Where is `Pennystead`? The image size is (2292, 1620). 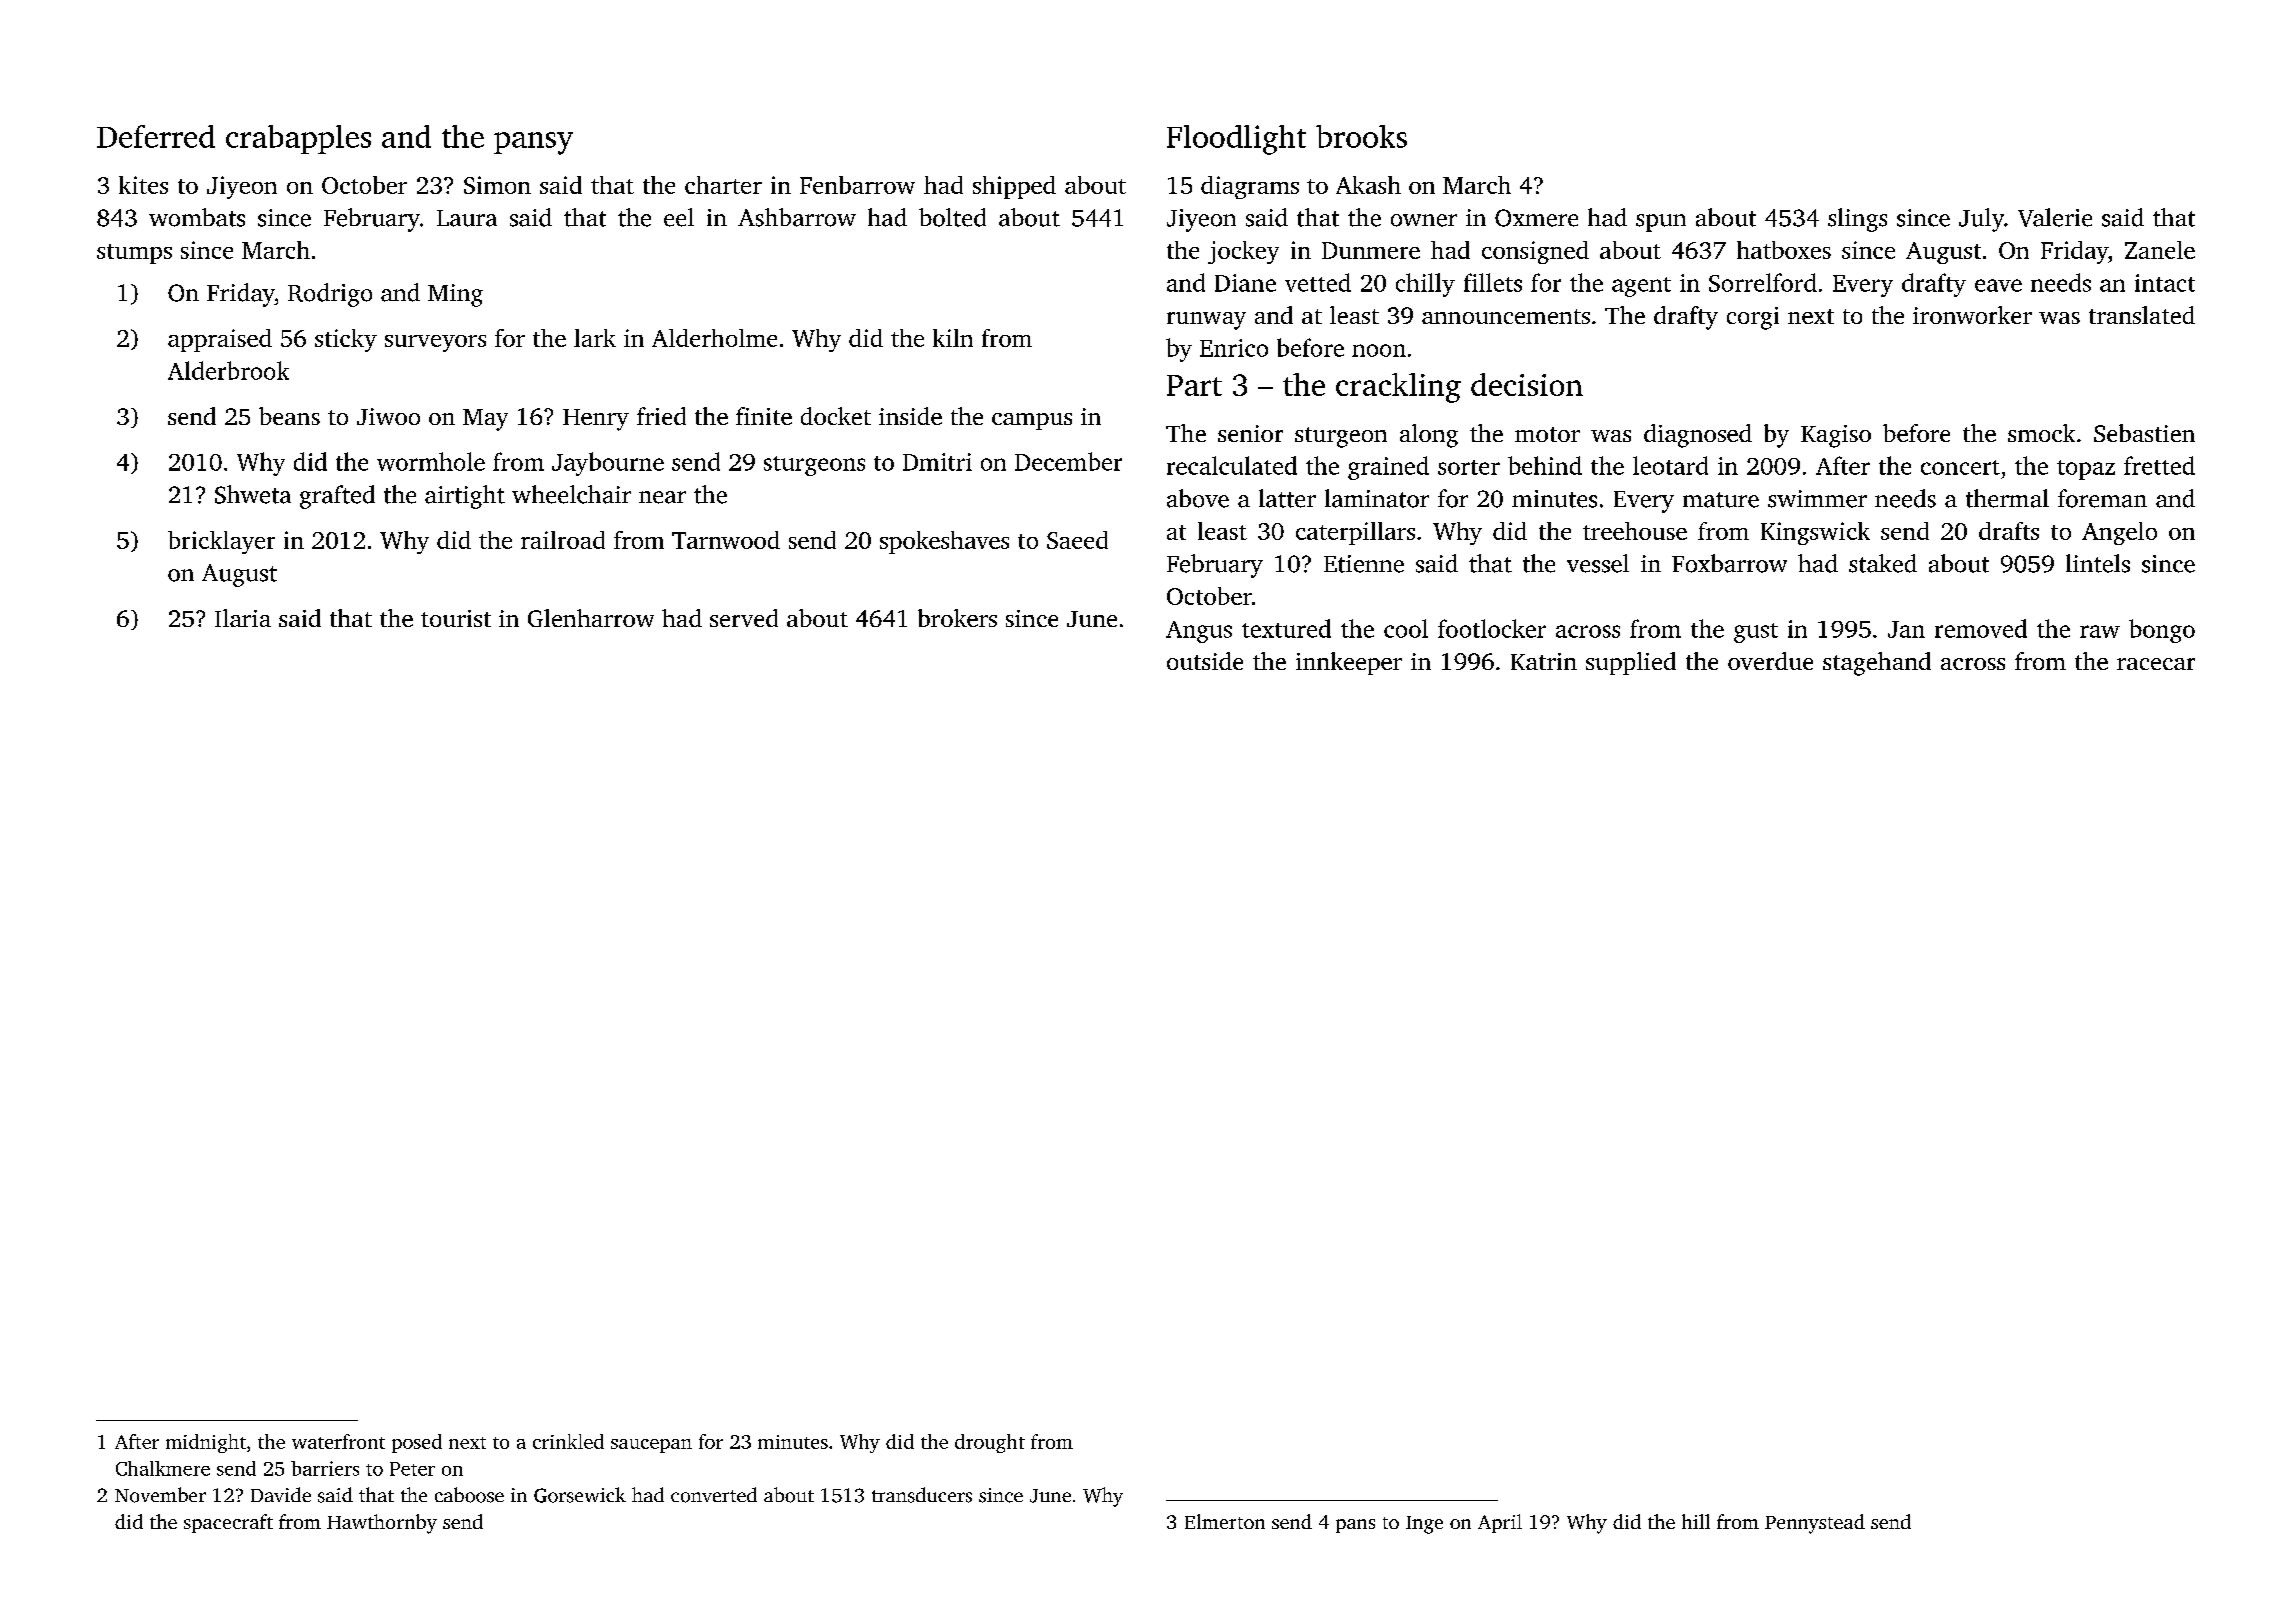
Pennystead is located at coordinates (1815, 1524).
